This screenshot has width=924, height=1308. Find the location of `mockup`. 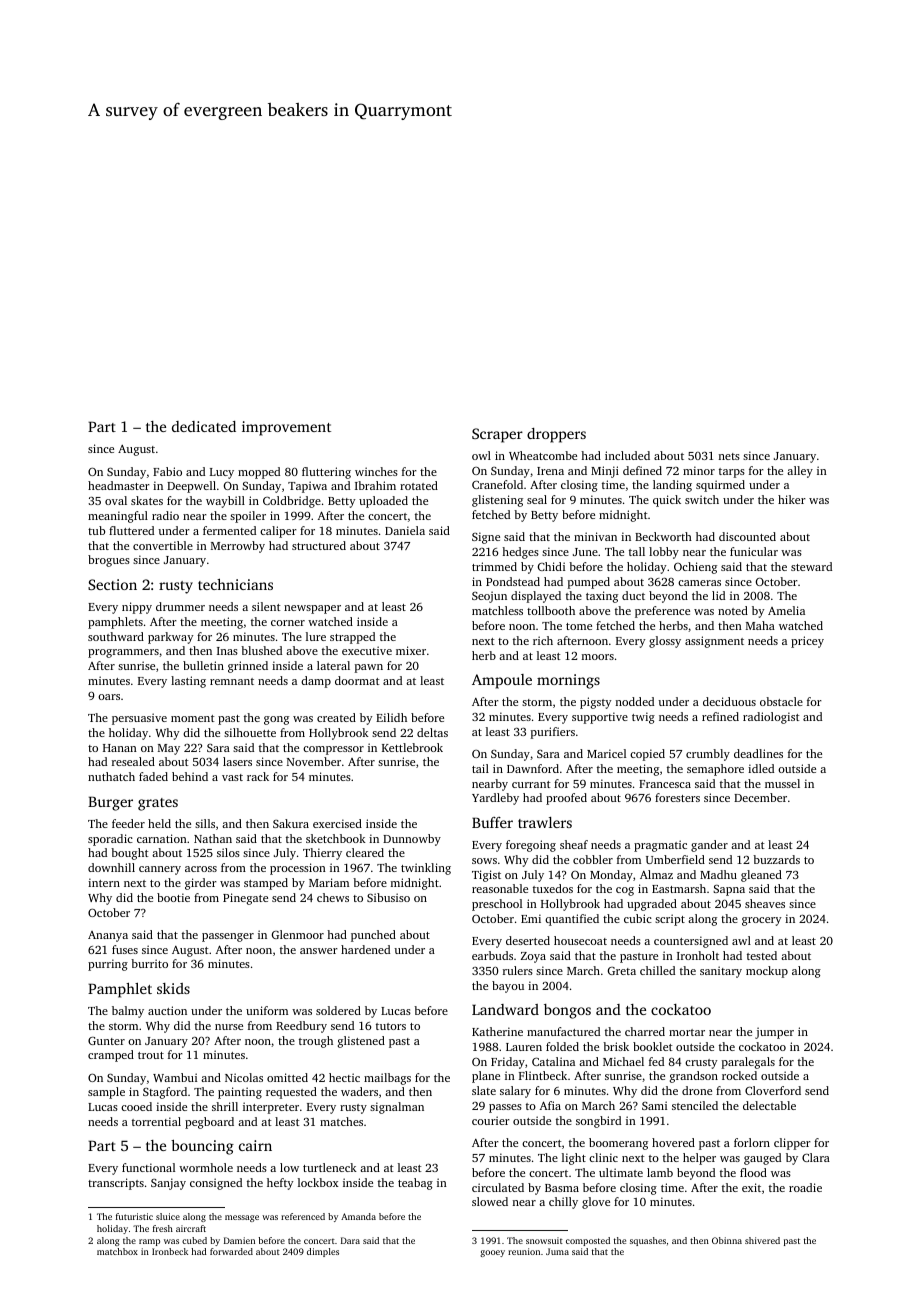

mockup is located at coordinates (767, 972).
